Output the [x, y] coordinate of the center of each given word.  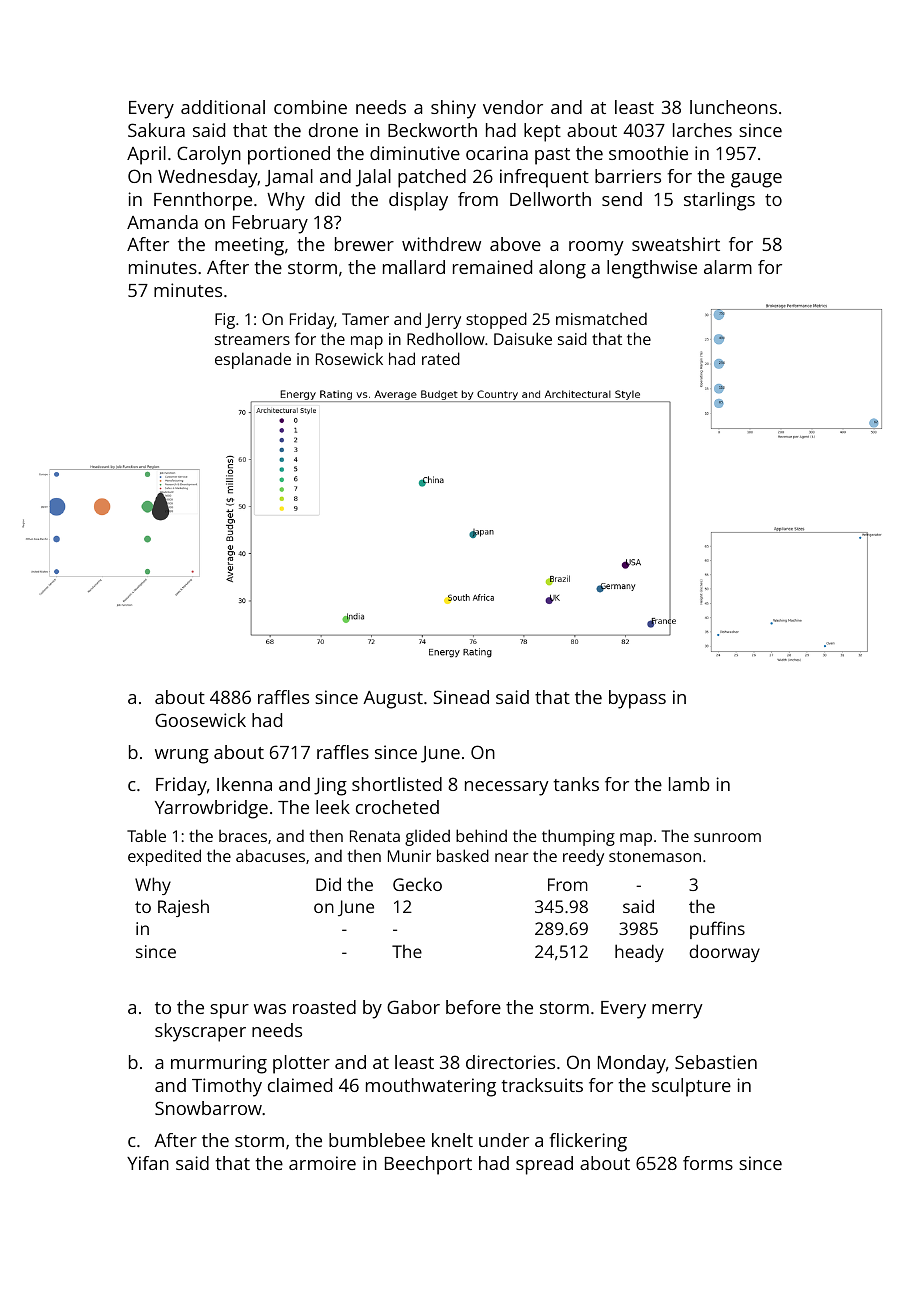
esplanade [253, 360]
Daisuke [523, 338]
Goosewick [200, 720]
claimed [300, 1085]
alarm [728, 267]
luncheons [733, 107]
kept [542, 132]
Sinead [461, 697]
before [473, 1007]
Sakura [156, 130]
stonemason [655, 856]
